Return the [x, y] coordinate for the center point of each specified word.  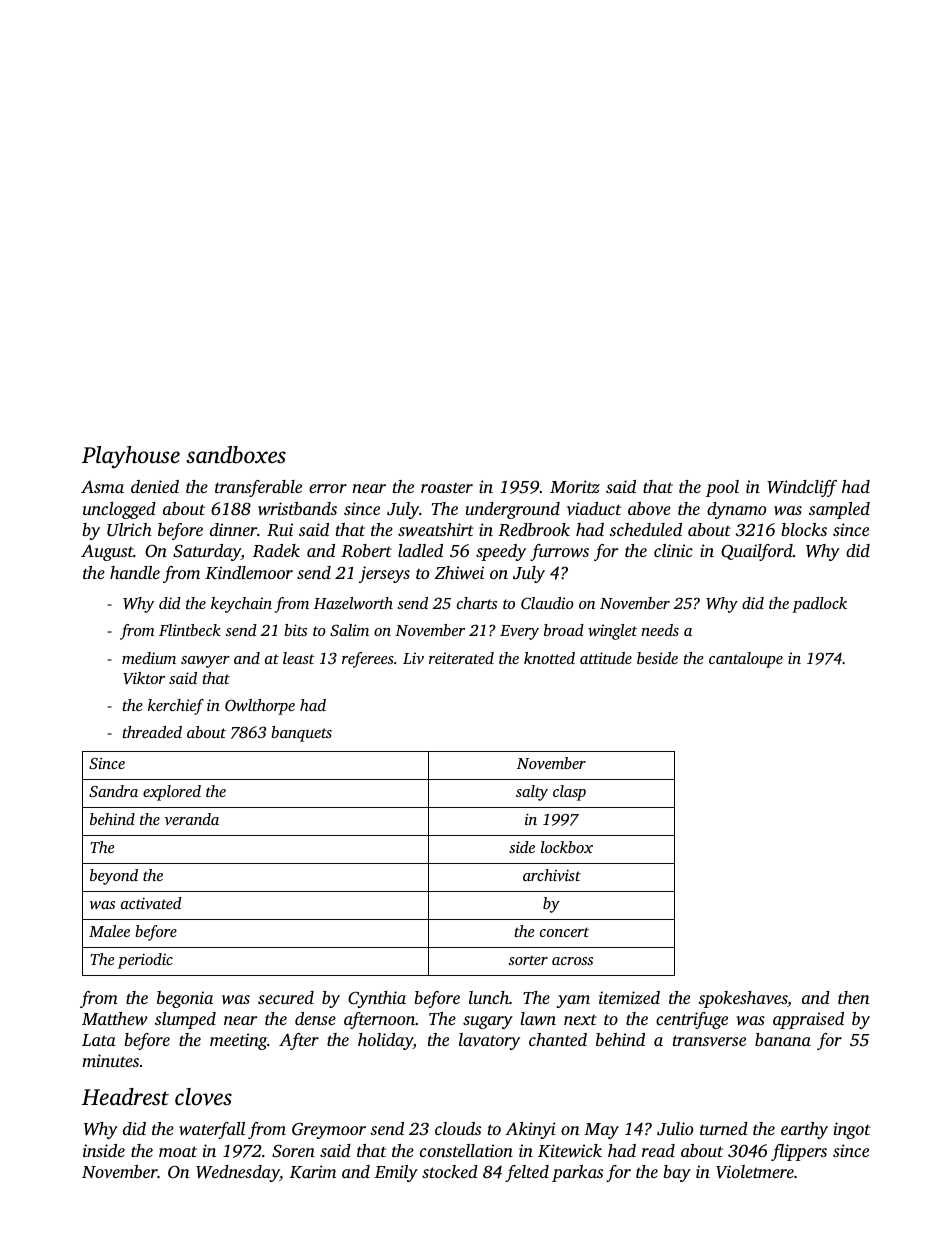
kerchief [176, 707]
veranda [191, 819]
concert [564, 932]
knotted [549, 658]
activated [151, 903]
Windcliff [802, 488]
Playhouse [131, 457]
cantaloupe [746, 660]
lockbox [567, 847]
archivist [552, 875]
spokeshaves [743, 999]
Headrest [125, 1097]
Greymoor [329, 1130]
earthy [804, 1130]
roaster [447, 488]
